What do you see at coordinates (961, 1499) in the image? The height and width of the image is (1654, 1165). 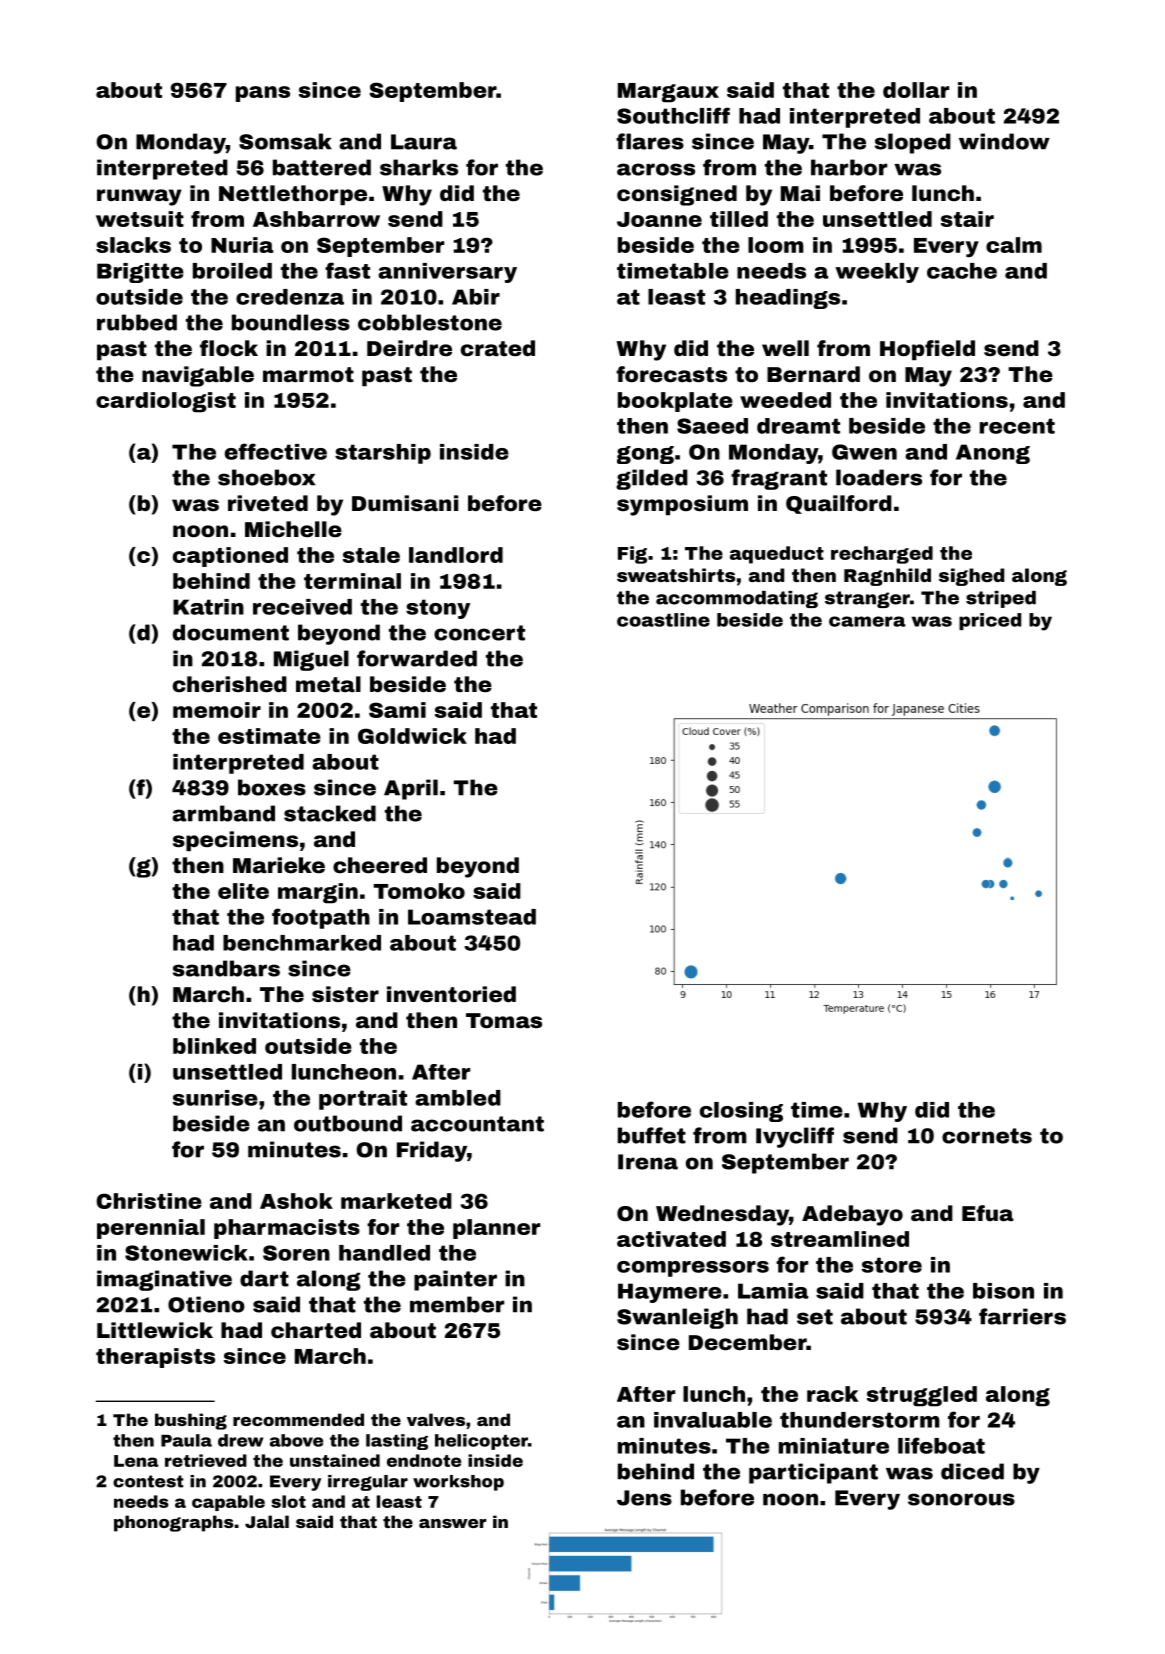 I see `sonorous` at bounding box center [961, 1499].
